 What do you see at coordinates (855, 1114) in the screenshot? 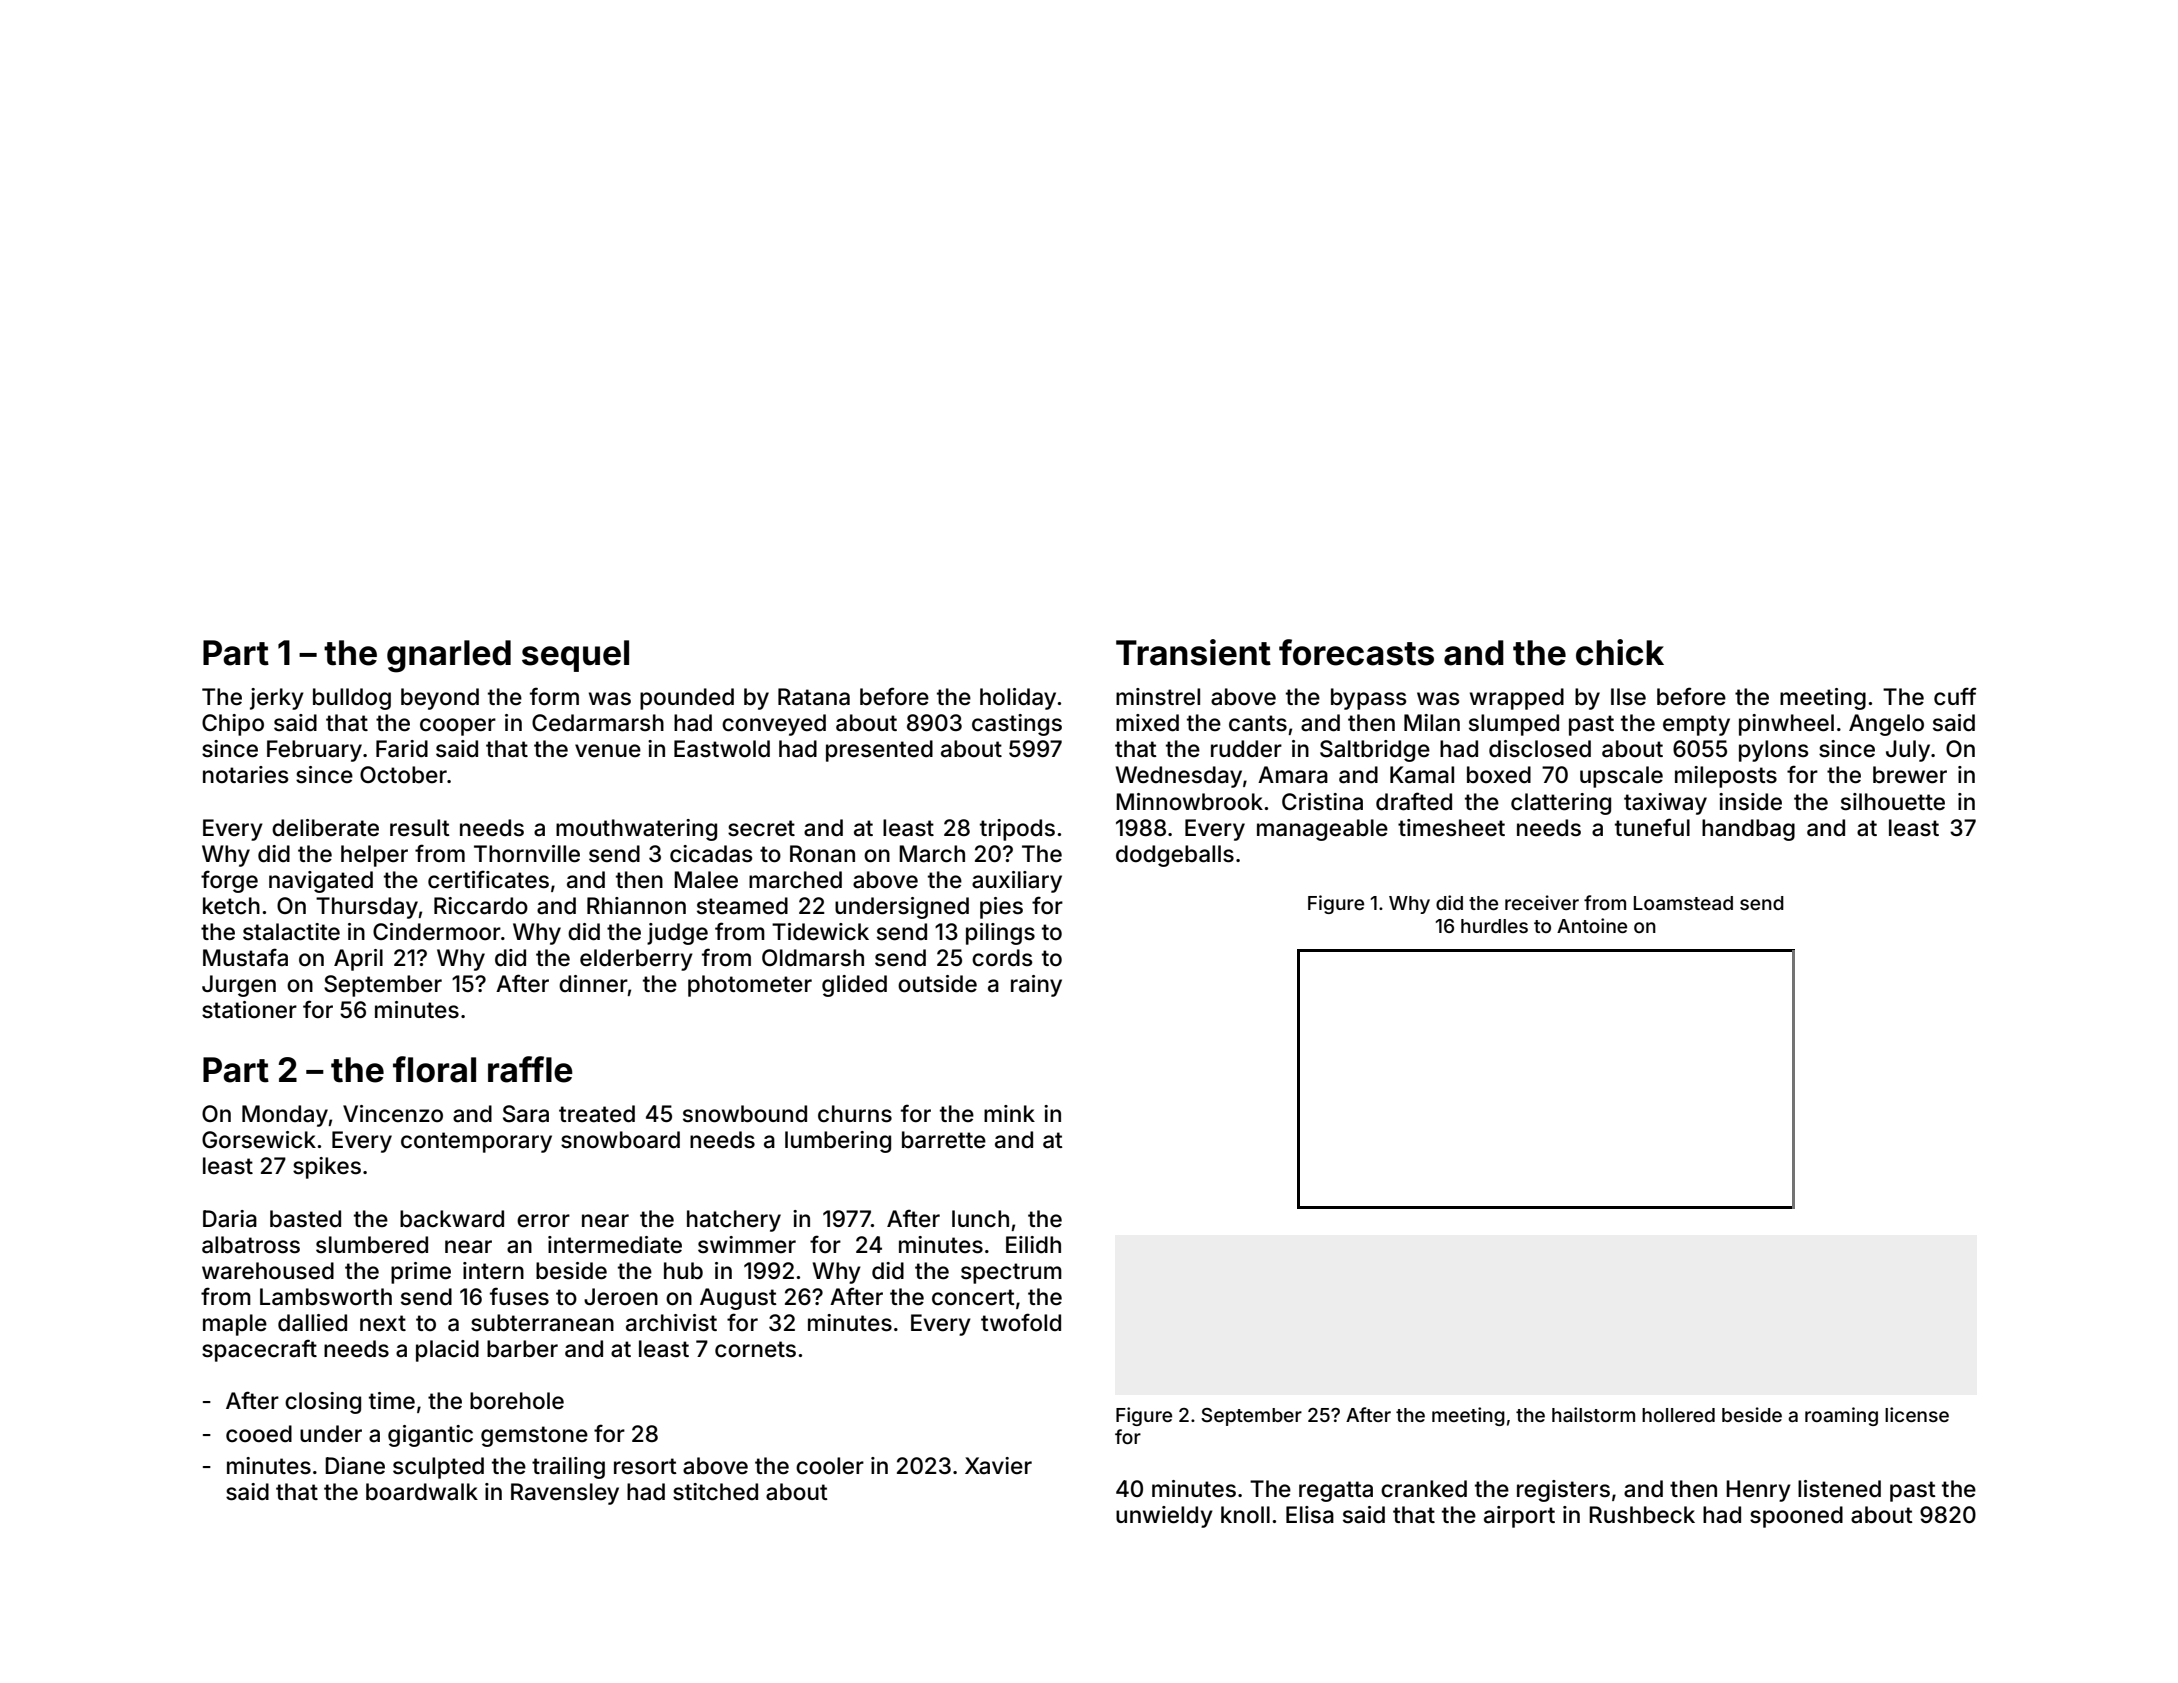
I see `churns` at bounding box center [855, 1114].
